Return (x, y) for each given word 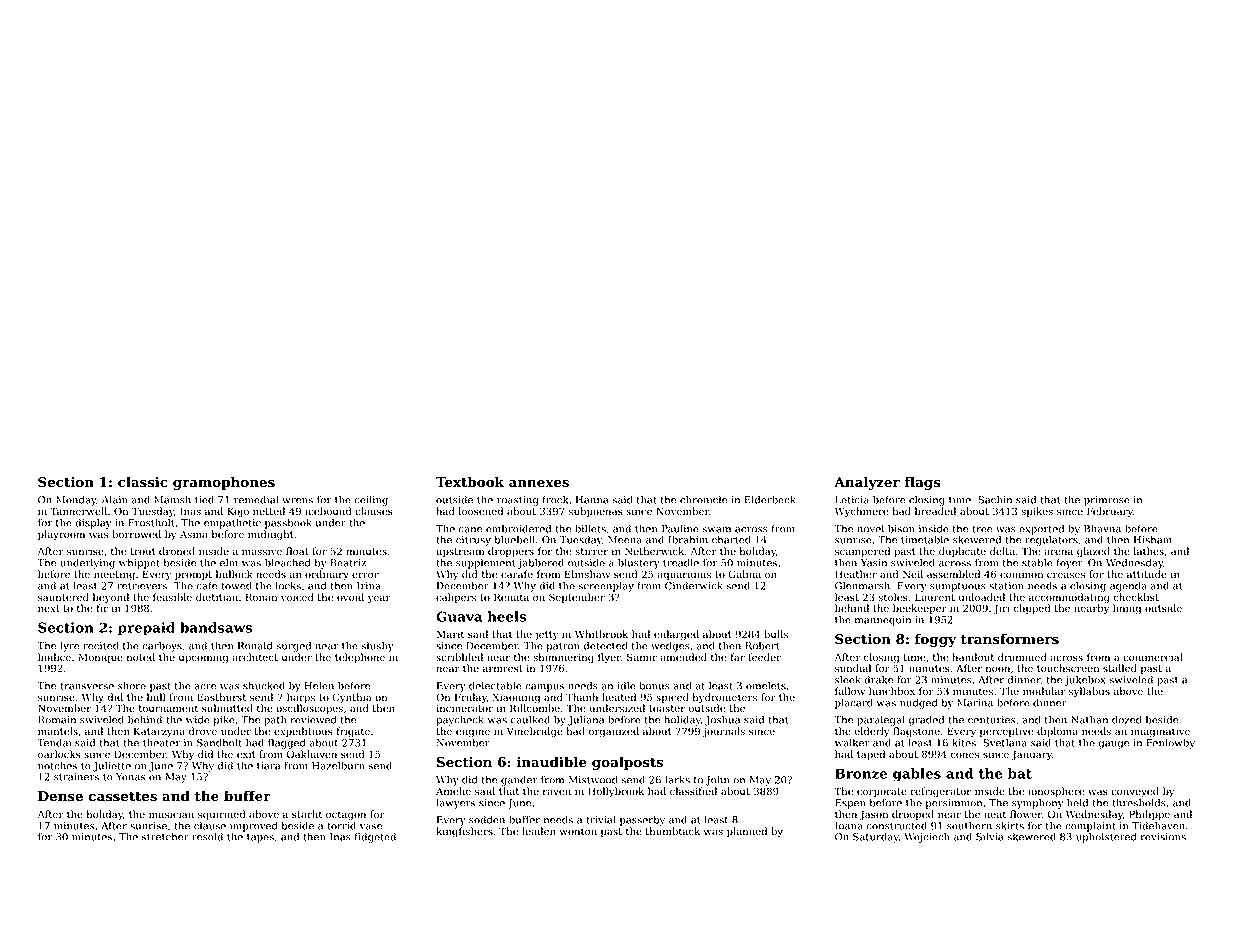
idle (626, 685)
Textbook (470, 482)
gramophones (224, 483)
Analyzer (867, 483)
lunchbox (892, 691)
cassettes (123, 797)
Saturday (876, 837)
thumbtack (673, 831)
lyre (69, 647)
